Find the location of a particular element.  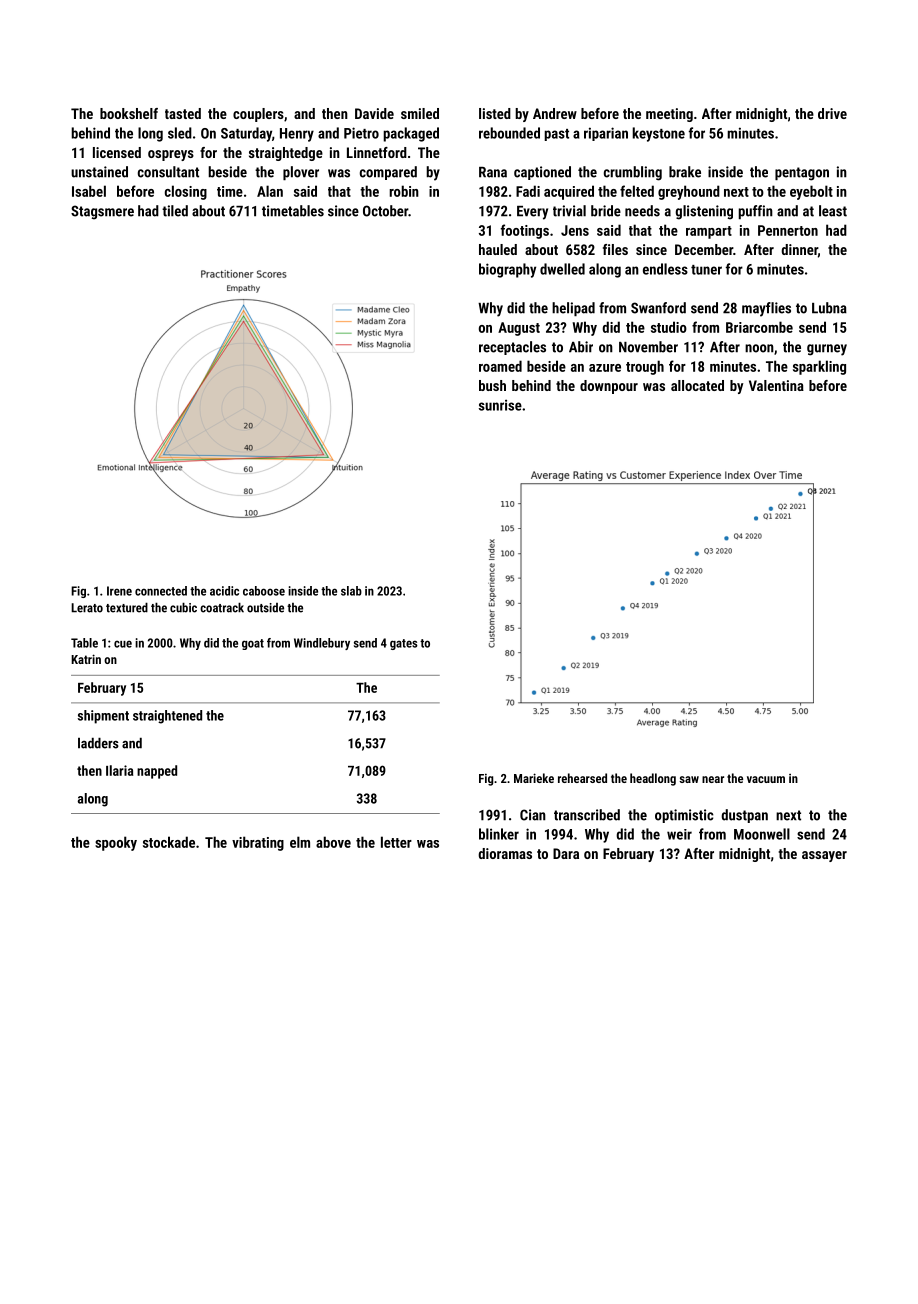

robin is located at coordinates (404, 191).
